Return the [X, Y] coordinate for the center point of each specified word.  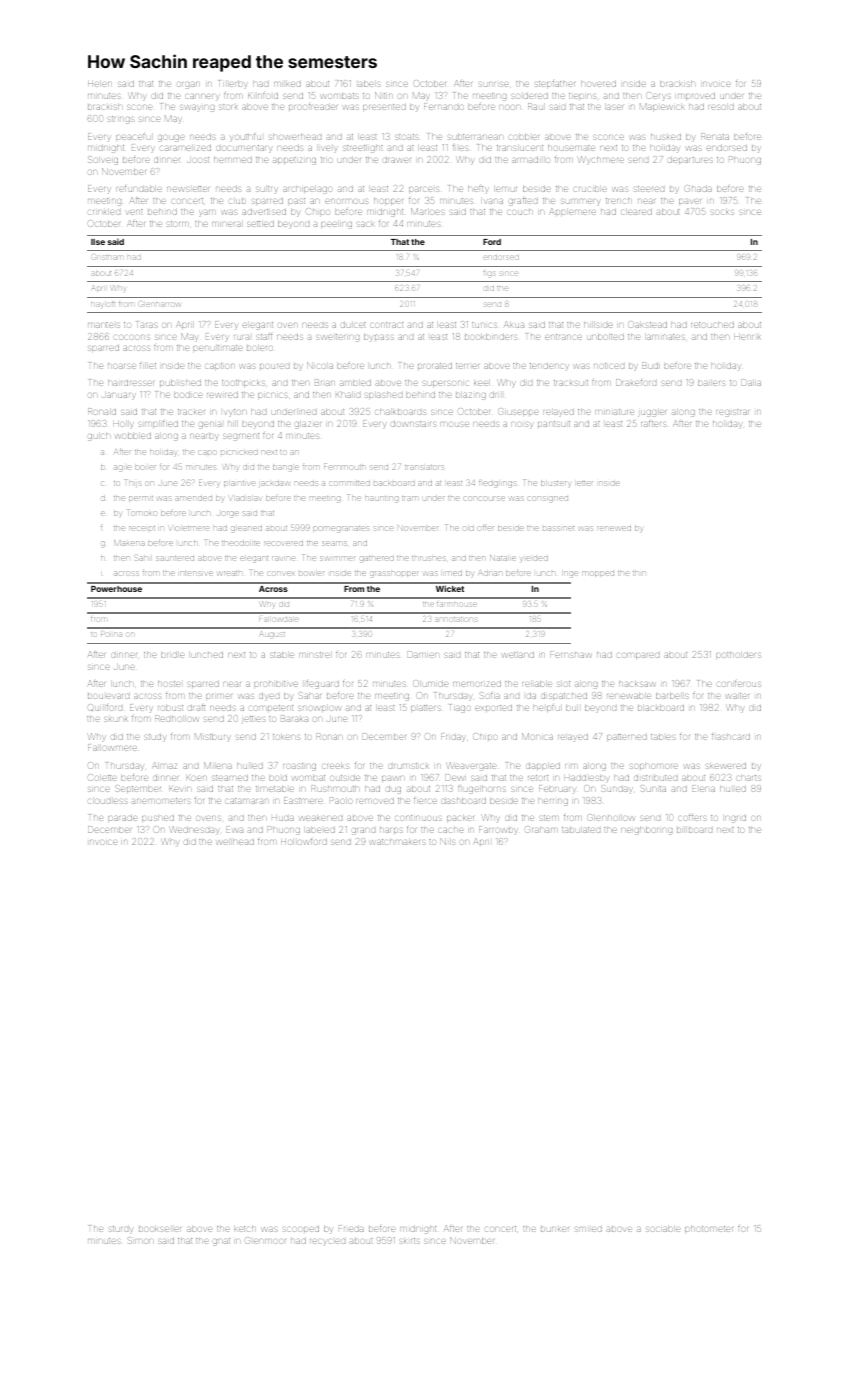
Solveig [103, 160]
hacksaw [637, 684]
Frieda [351, 1229]
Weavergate [472, 766]
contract [387, 325]
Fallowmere [112, 747]
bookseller [160, 1229]
